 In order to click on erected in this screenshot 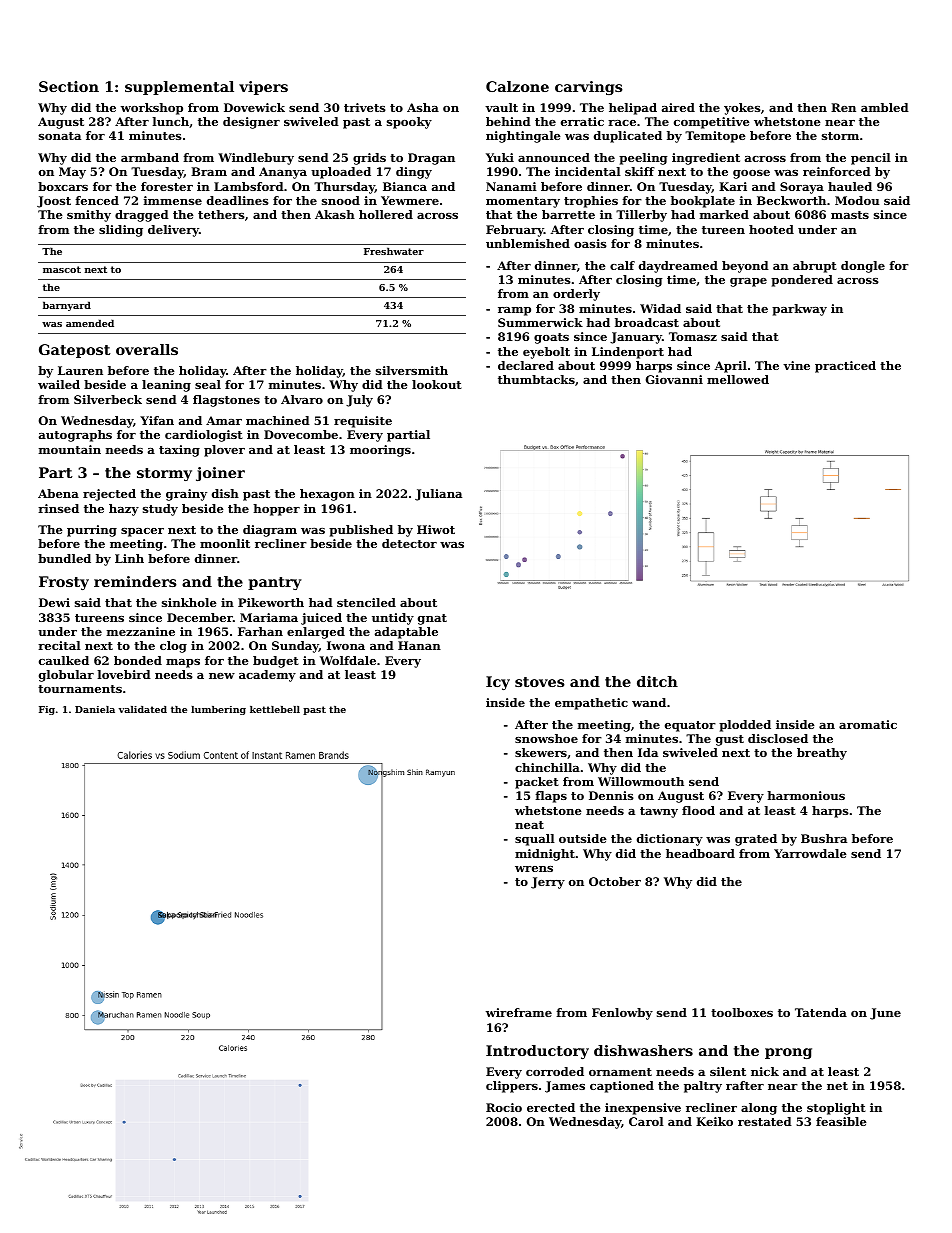, I will do `click(551, 1107)`.
